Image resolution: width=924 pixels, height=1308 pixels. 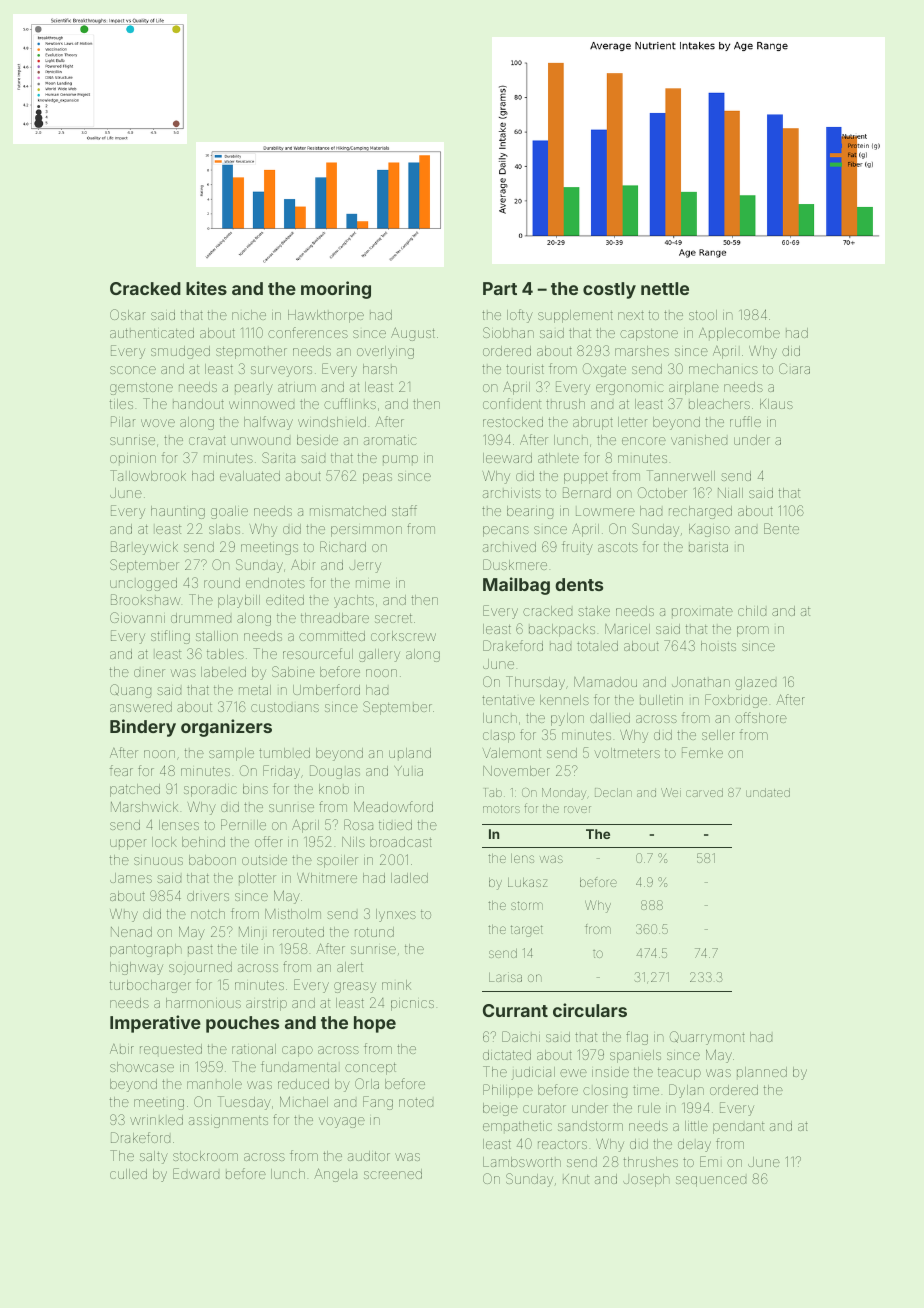 What do you see at coordinates (334, 789) in the screenshot?
I see `knob` at bounding box center [334, 789].
